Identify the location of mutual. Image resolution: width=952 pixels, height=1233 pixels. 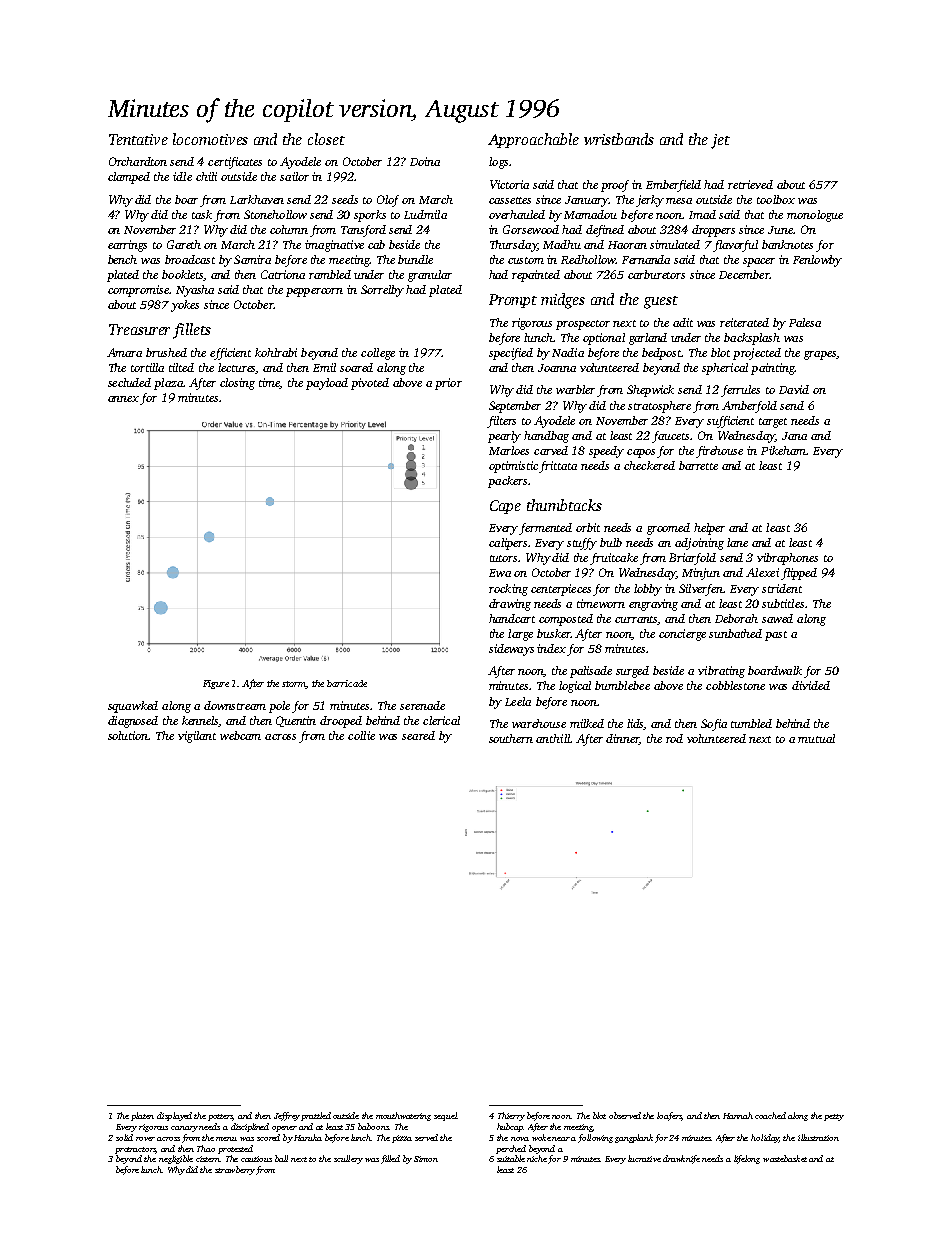
(816, 738).
